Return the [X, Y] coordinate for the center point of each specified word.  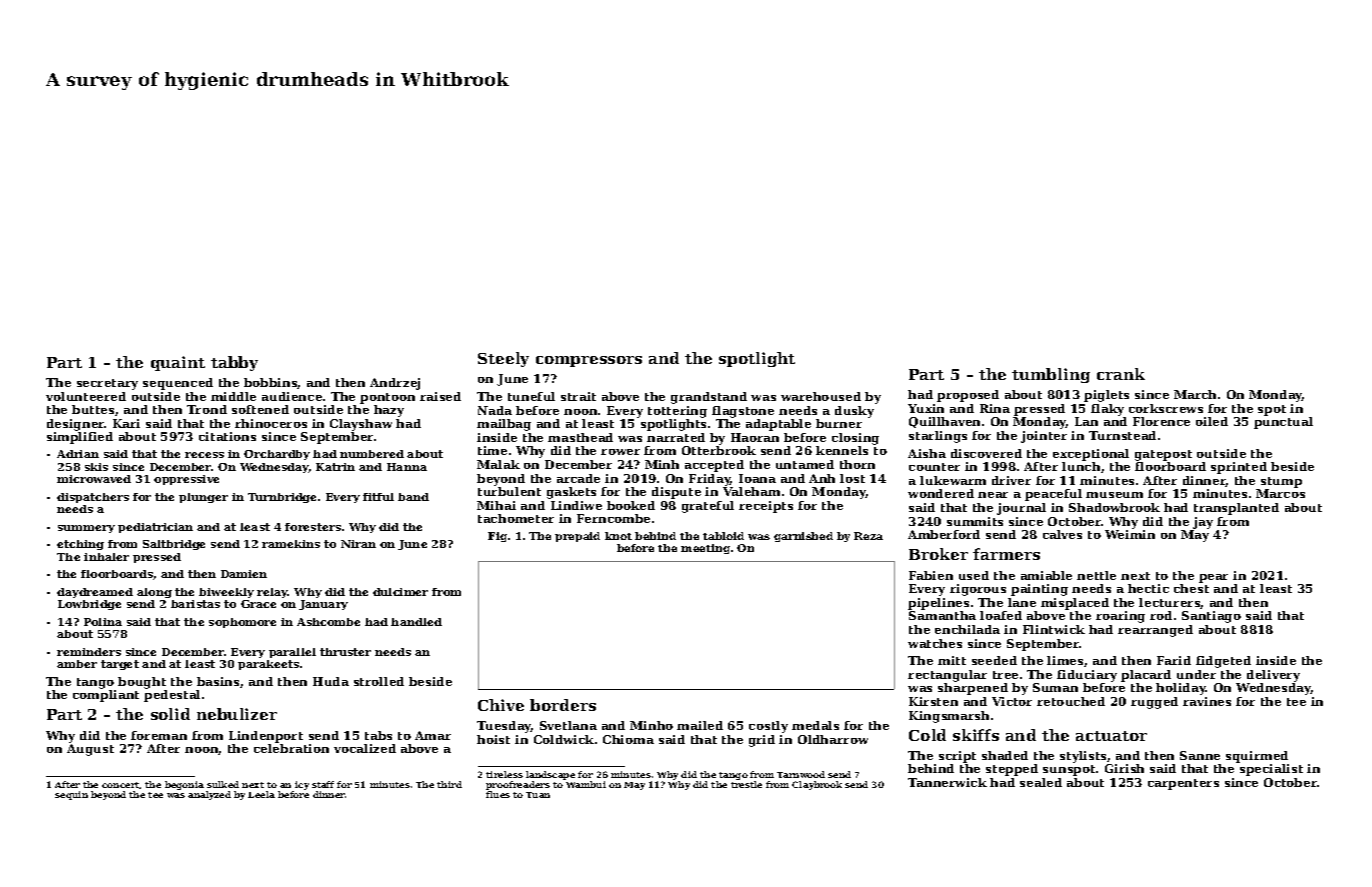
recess [204, 455]
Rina [995, 408]
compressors [589, 361]
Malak [498, 464]
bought [142, 683]
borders [563, 705]
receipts [766, 507]
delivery [1273, 676]
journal [1021, 509]
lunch [1081, 466]
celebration [291, 748]
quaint [178, 363]
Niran [358, 544]
